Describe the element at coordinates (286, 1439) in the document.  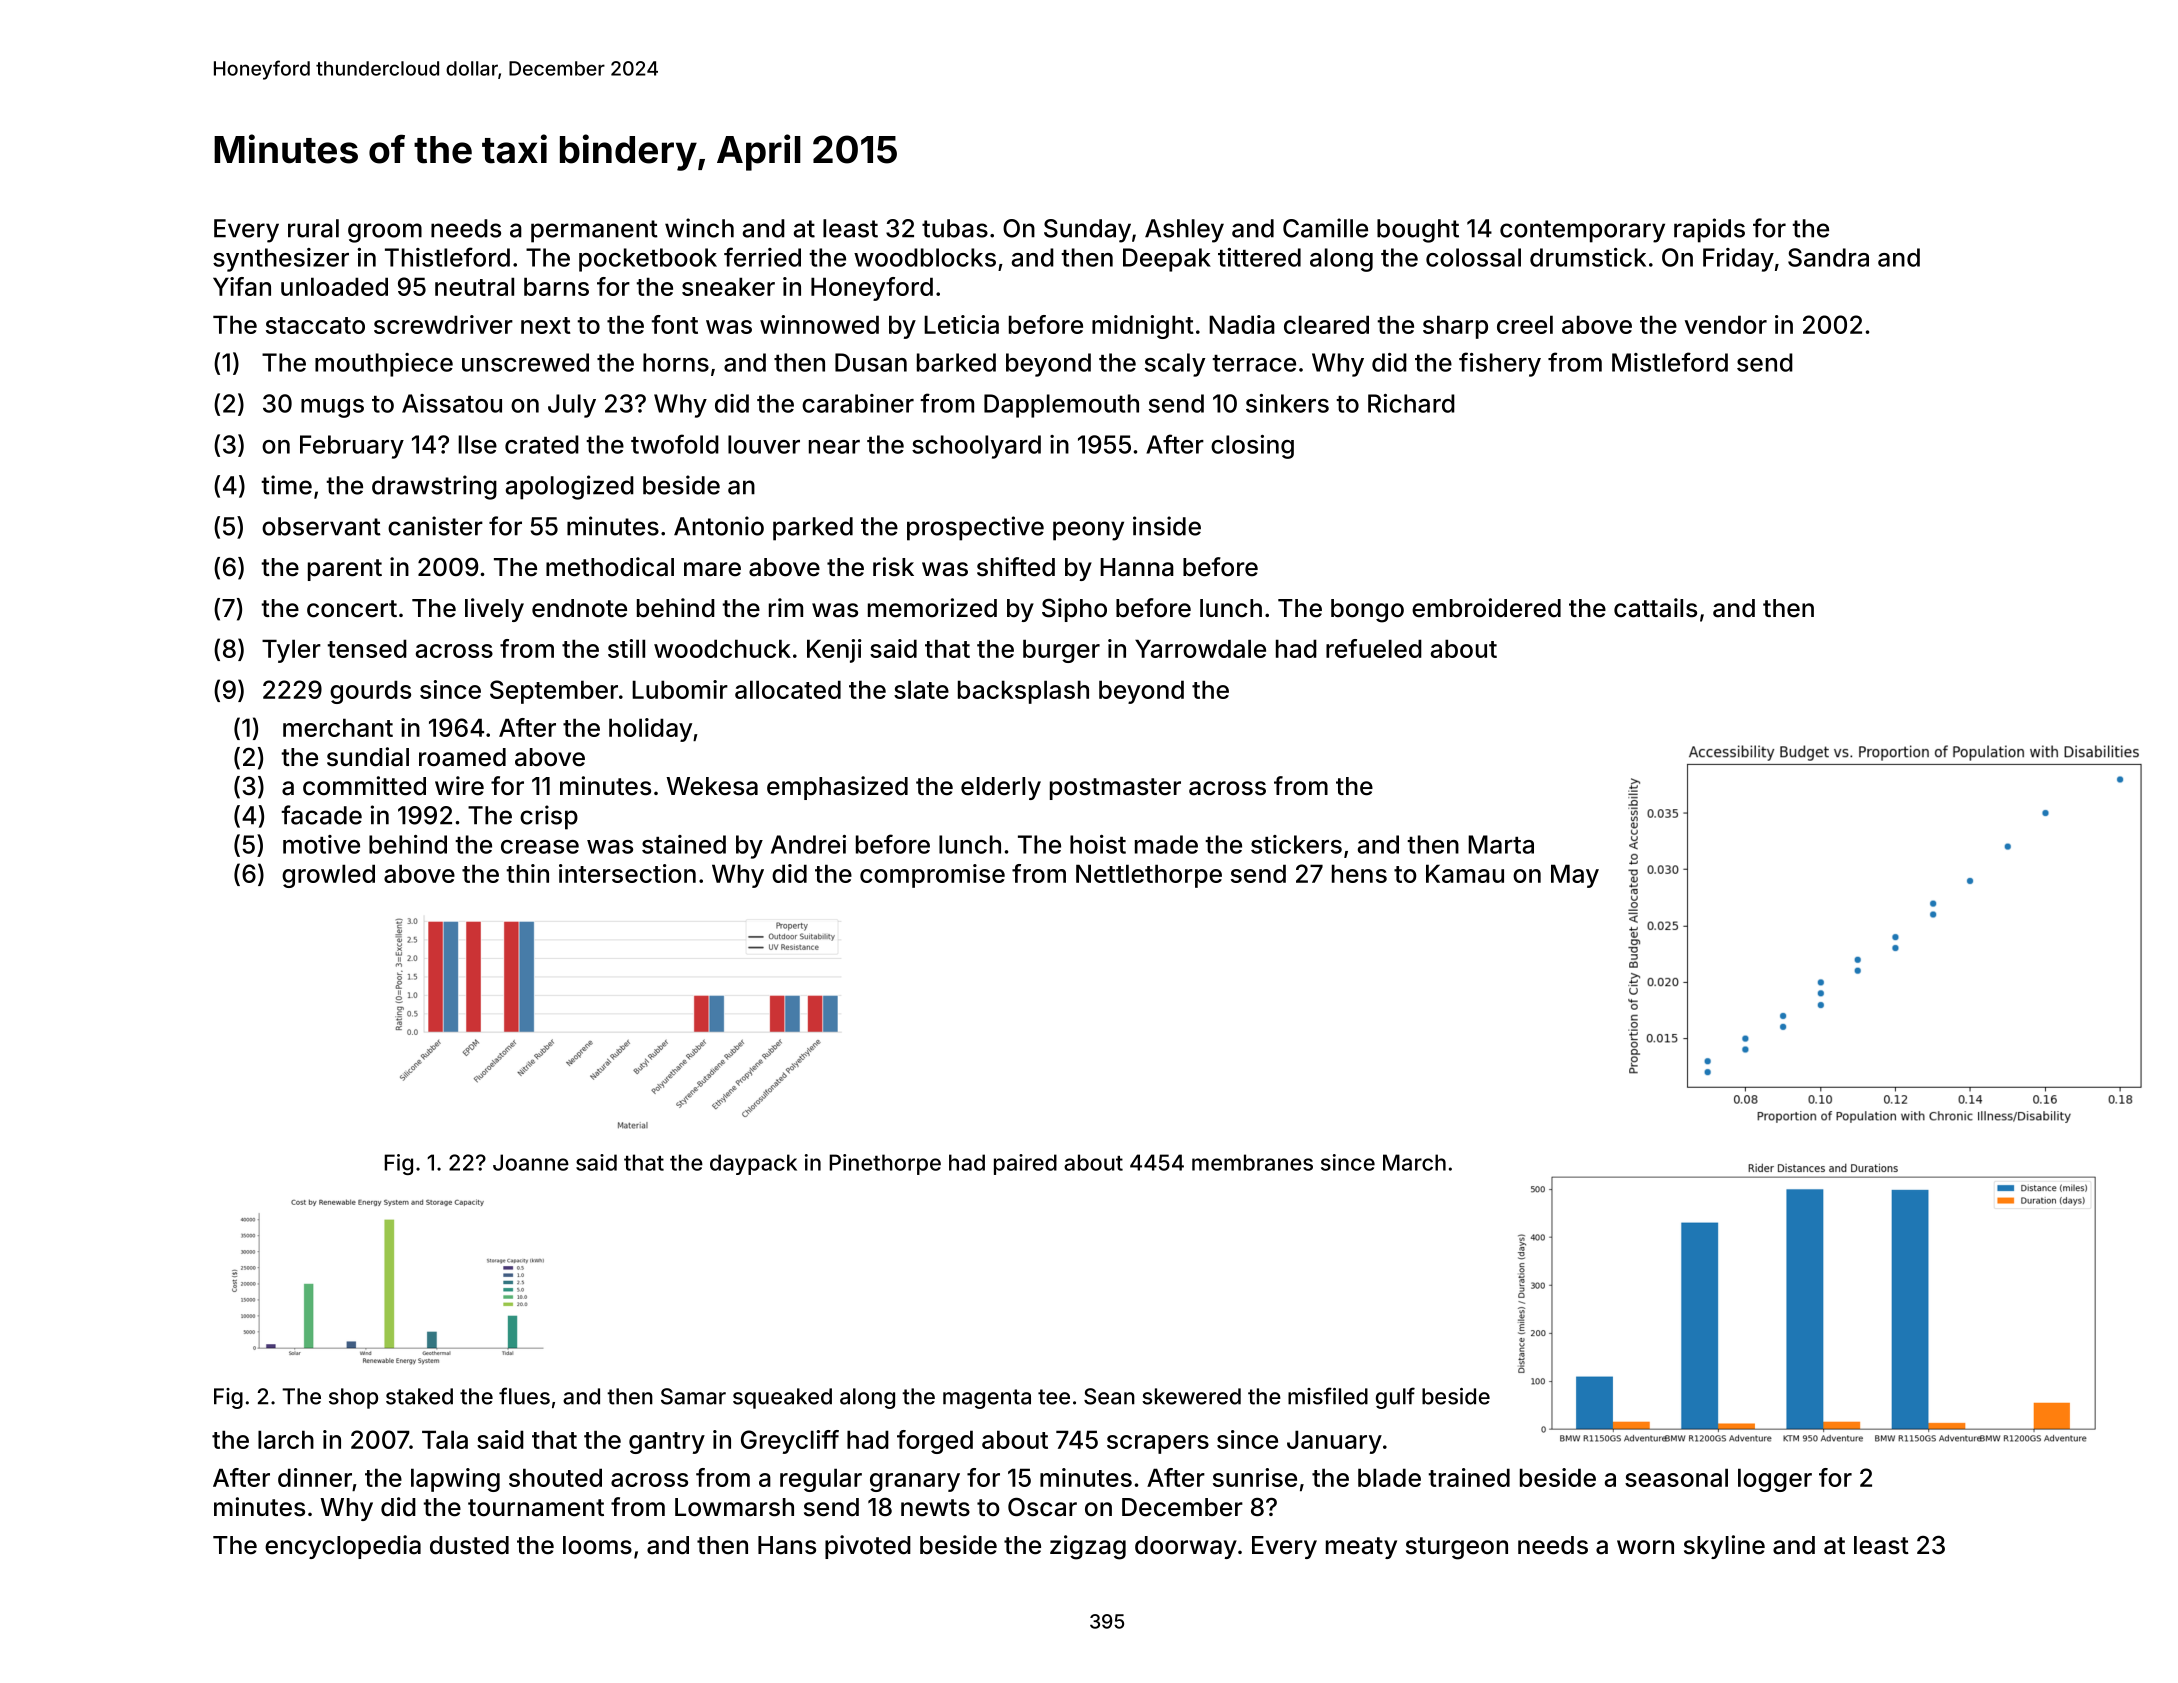
I see `larch` at that location.
